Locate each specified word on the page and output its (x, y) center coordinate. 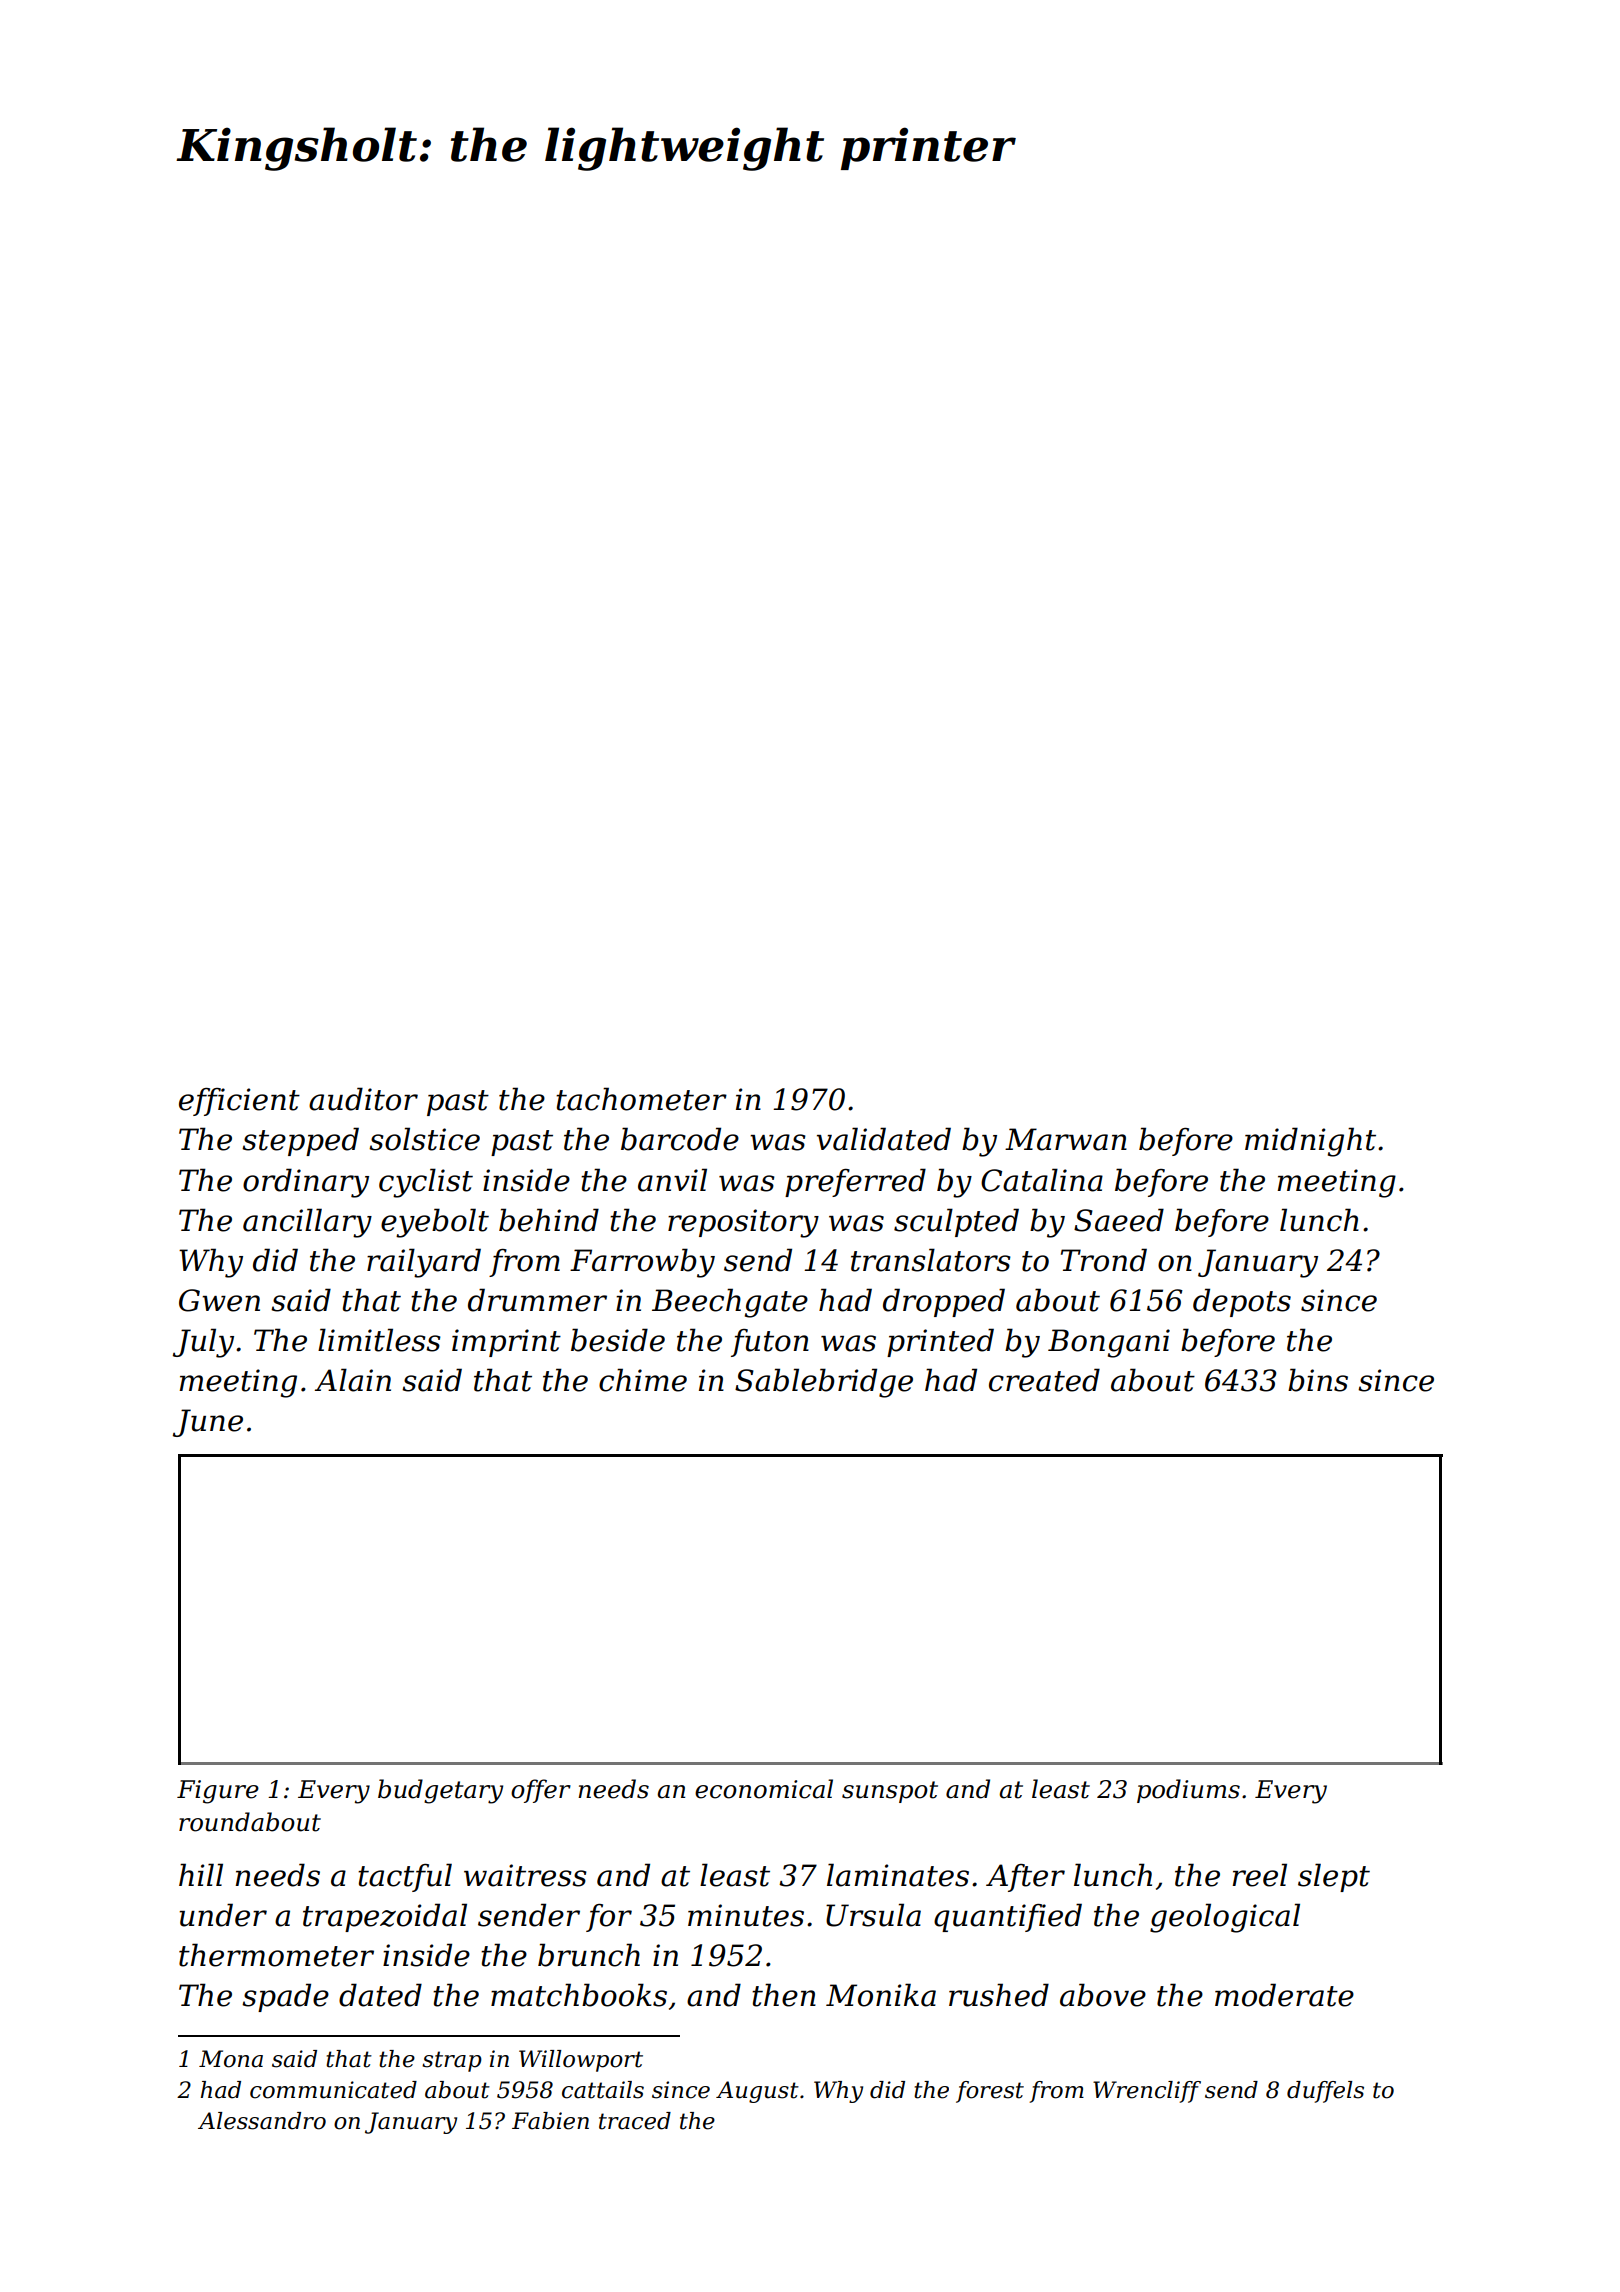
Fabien (550, 2121)
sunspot (890, 1792)
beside (618, 1340)
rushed (999, 1995)
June (208, 1423)
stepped (300, 1141)
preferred (855, 1182)
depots (1242, 1302)
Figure (218, 1792)
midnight (1310, 1142)
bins (1318, 1380)
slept (1334, 1877)
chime (643, 1380)
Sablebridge (824, 1383)
